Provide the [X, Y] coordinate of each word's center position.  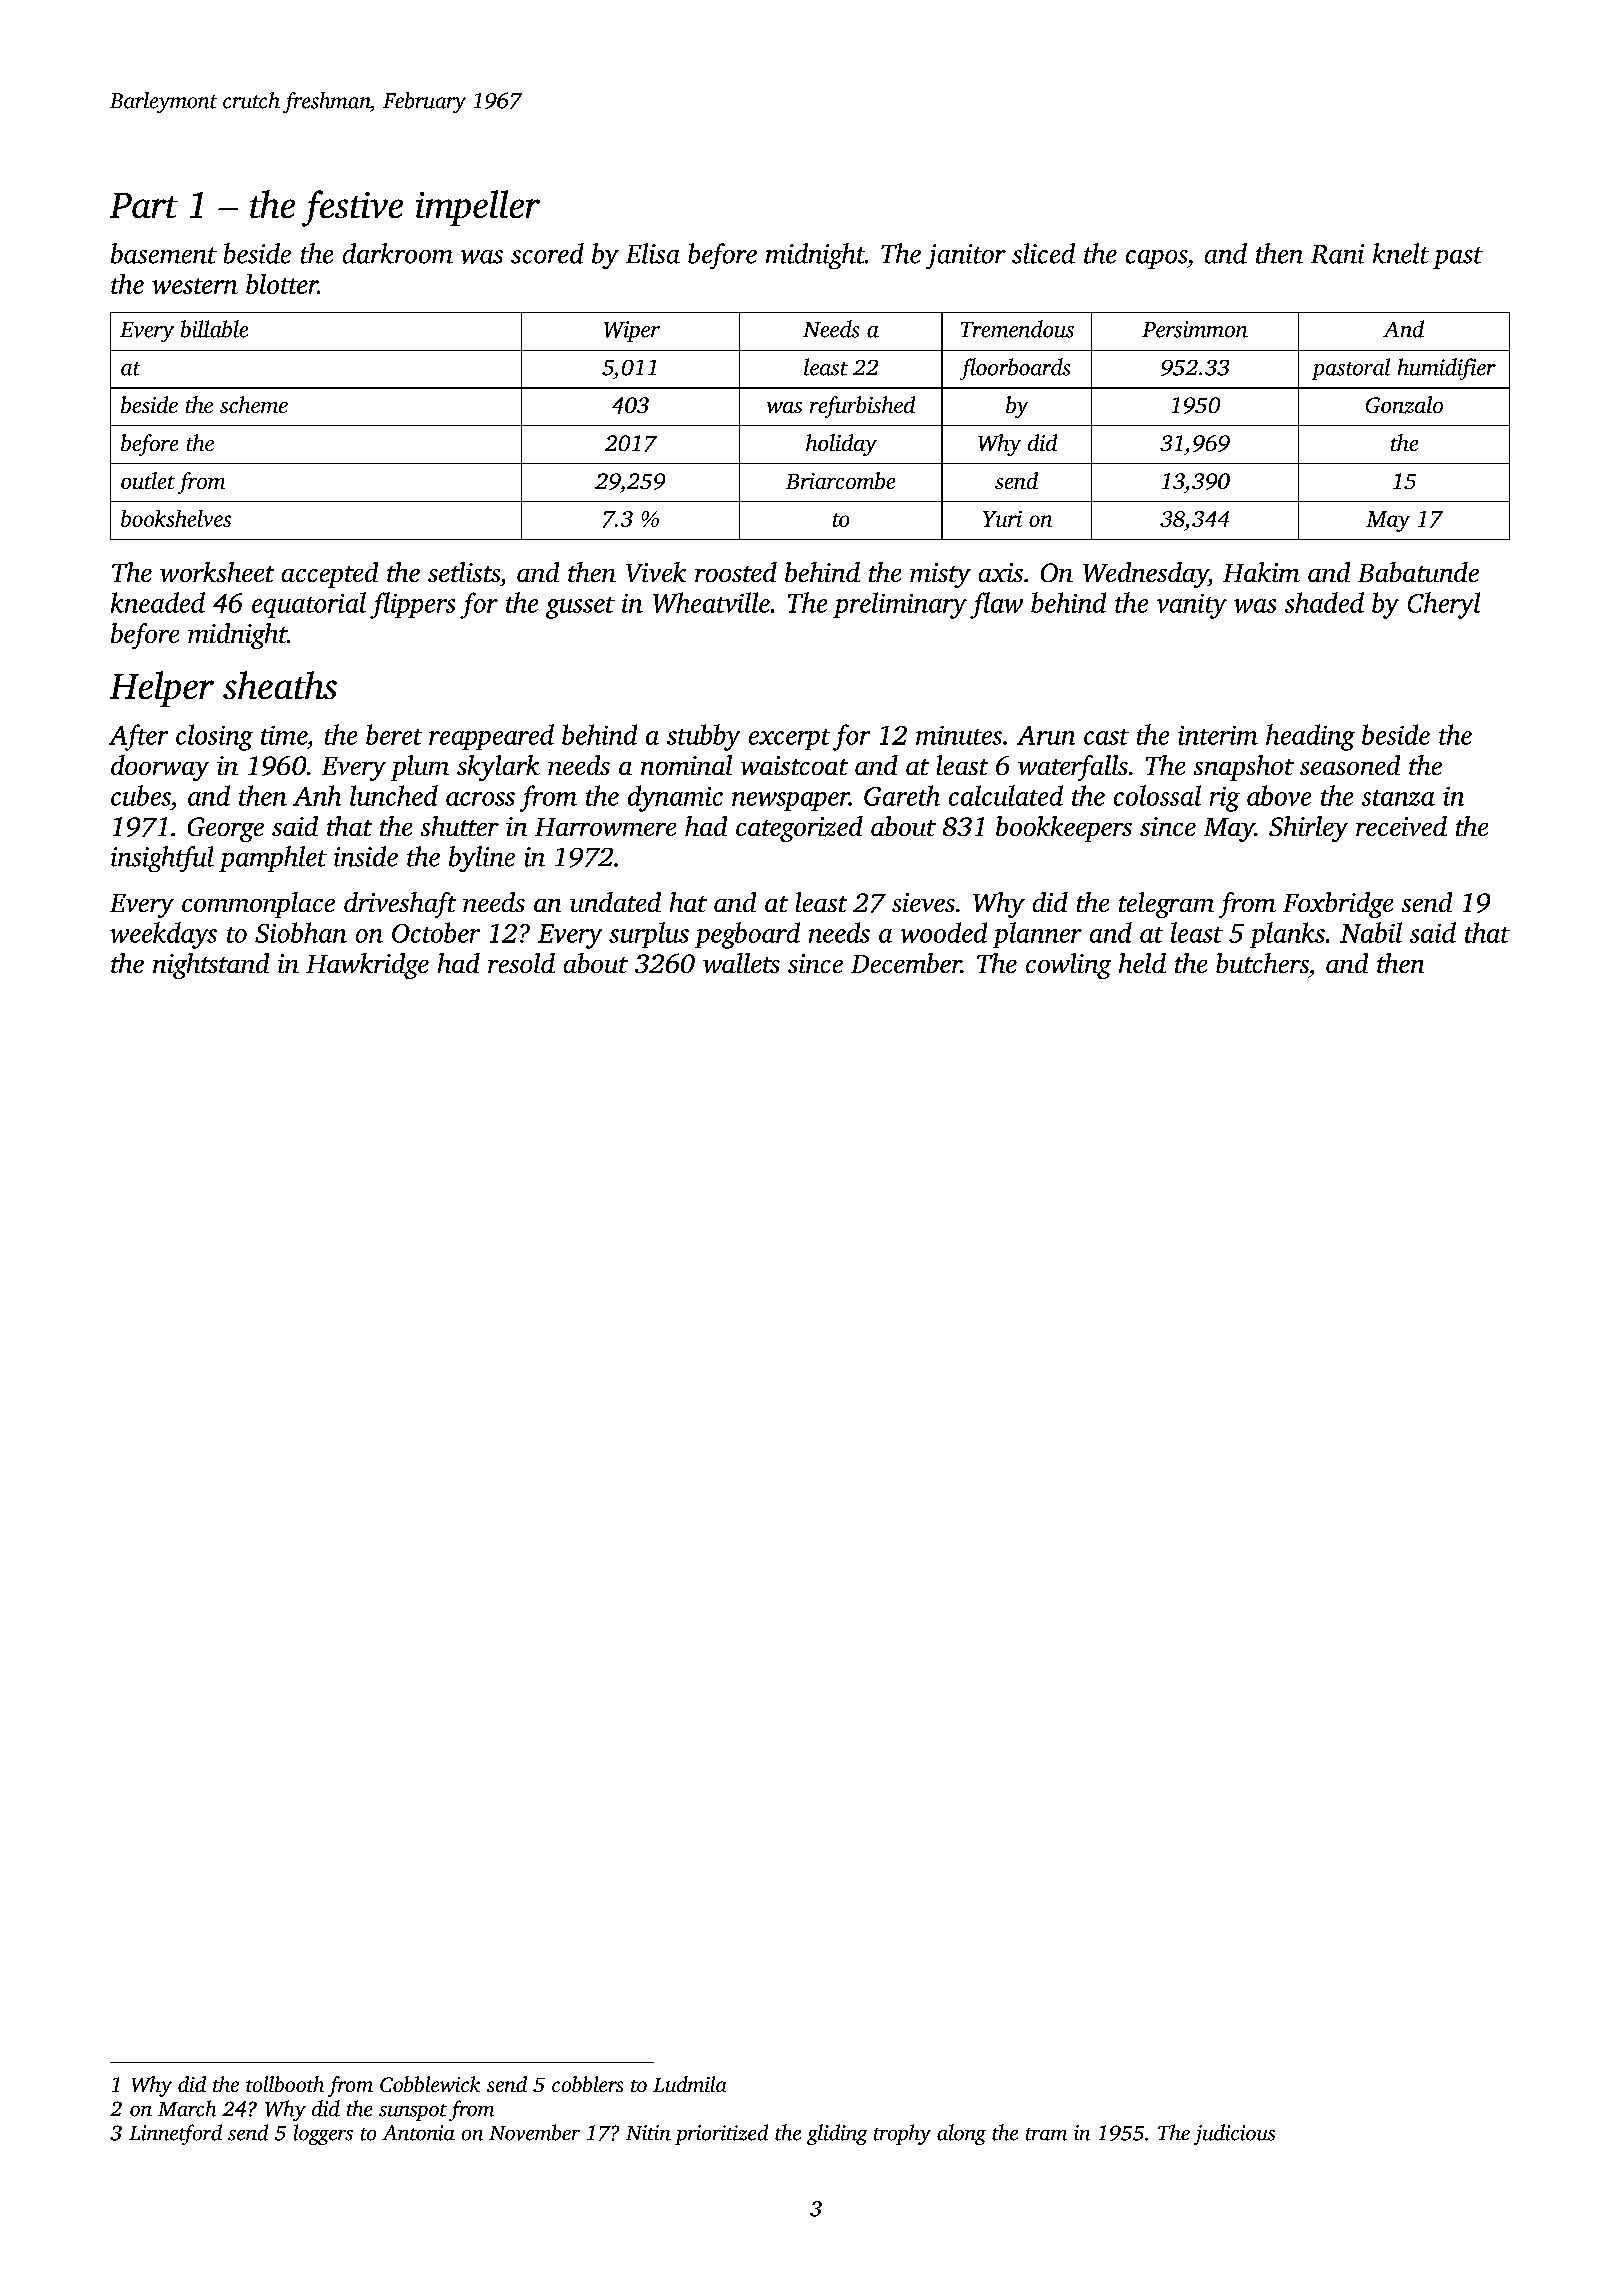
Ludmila [689, 2084]
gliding [837, 2134]
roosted [736, 572]
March [187, 2108]
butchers [1262, 963]
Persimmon [1195, 329]
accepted [330, 575]
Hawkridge [367, 966]
